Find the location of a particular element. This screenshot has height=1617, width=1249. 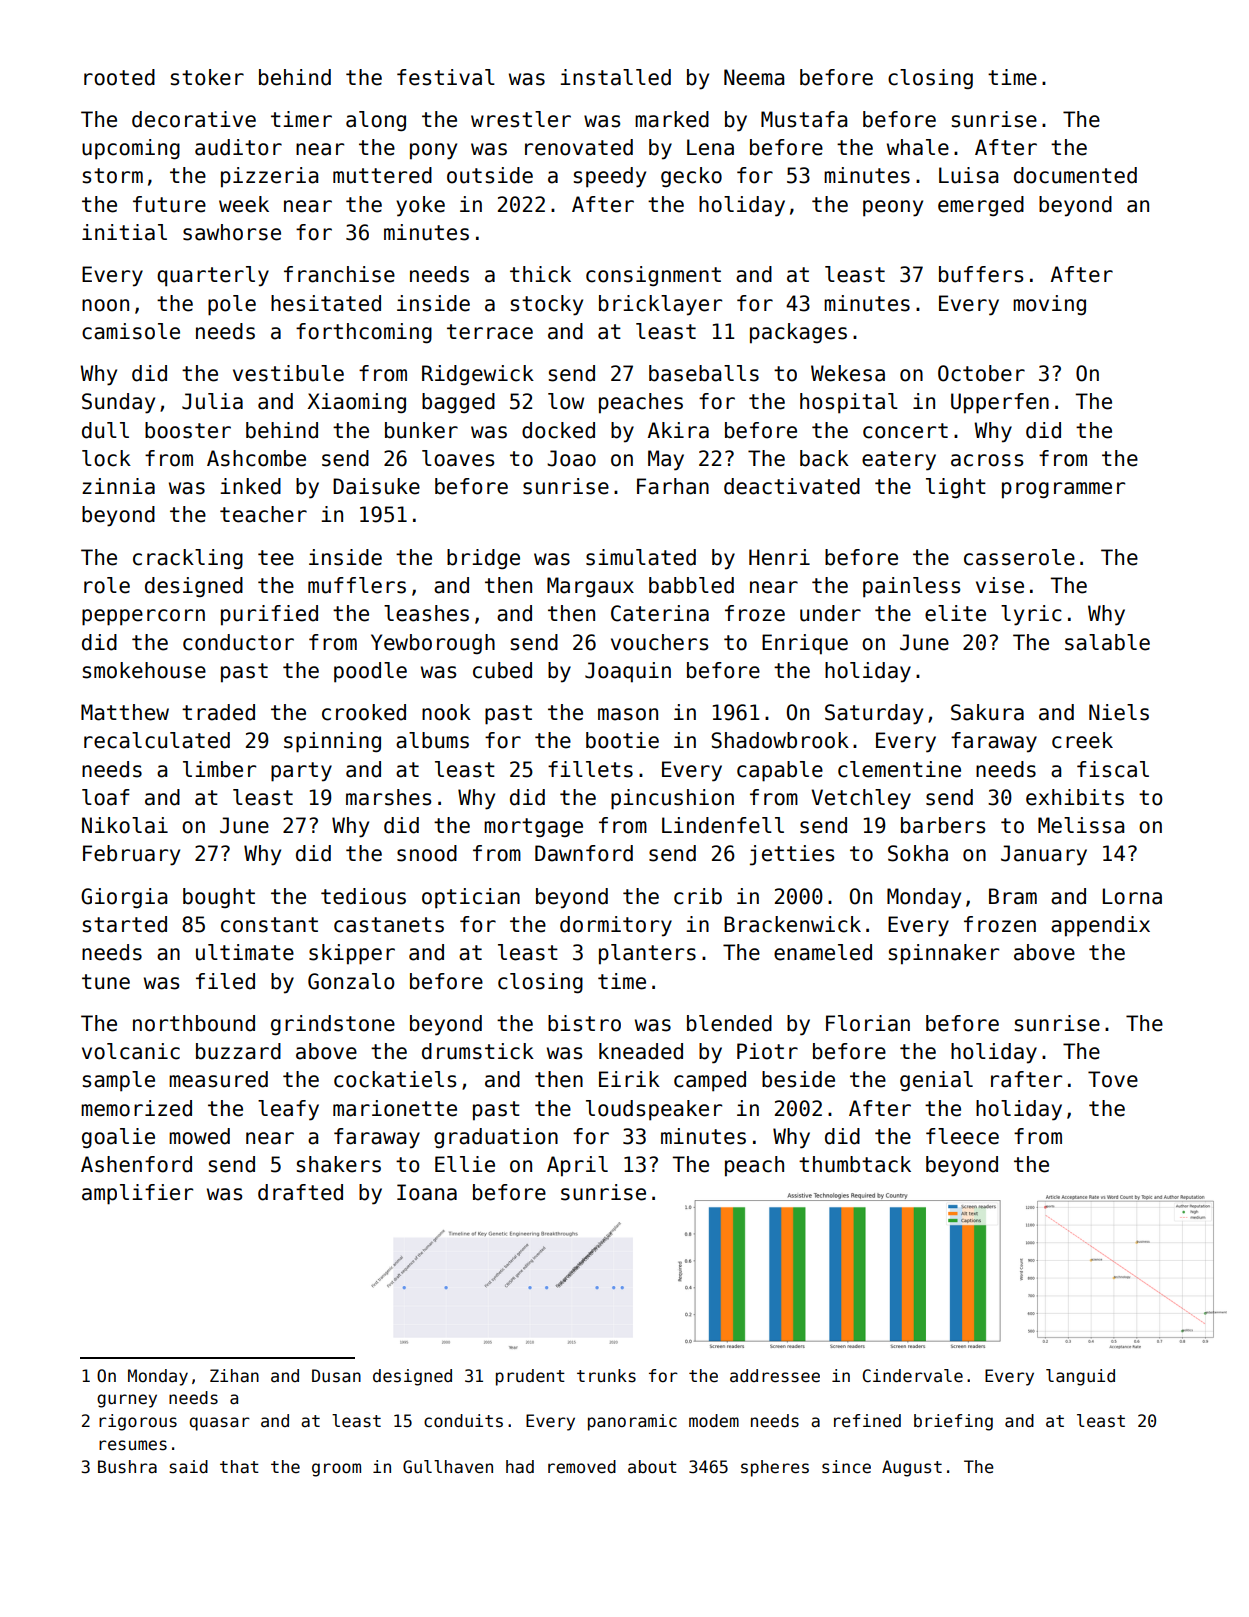

groom is located at coordinates (336, 1470).
